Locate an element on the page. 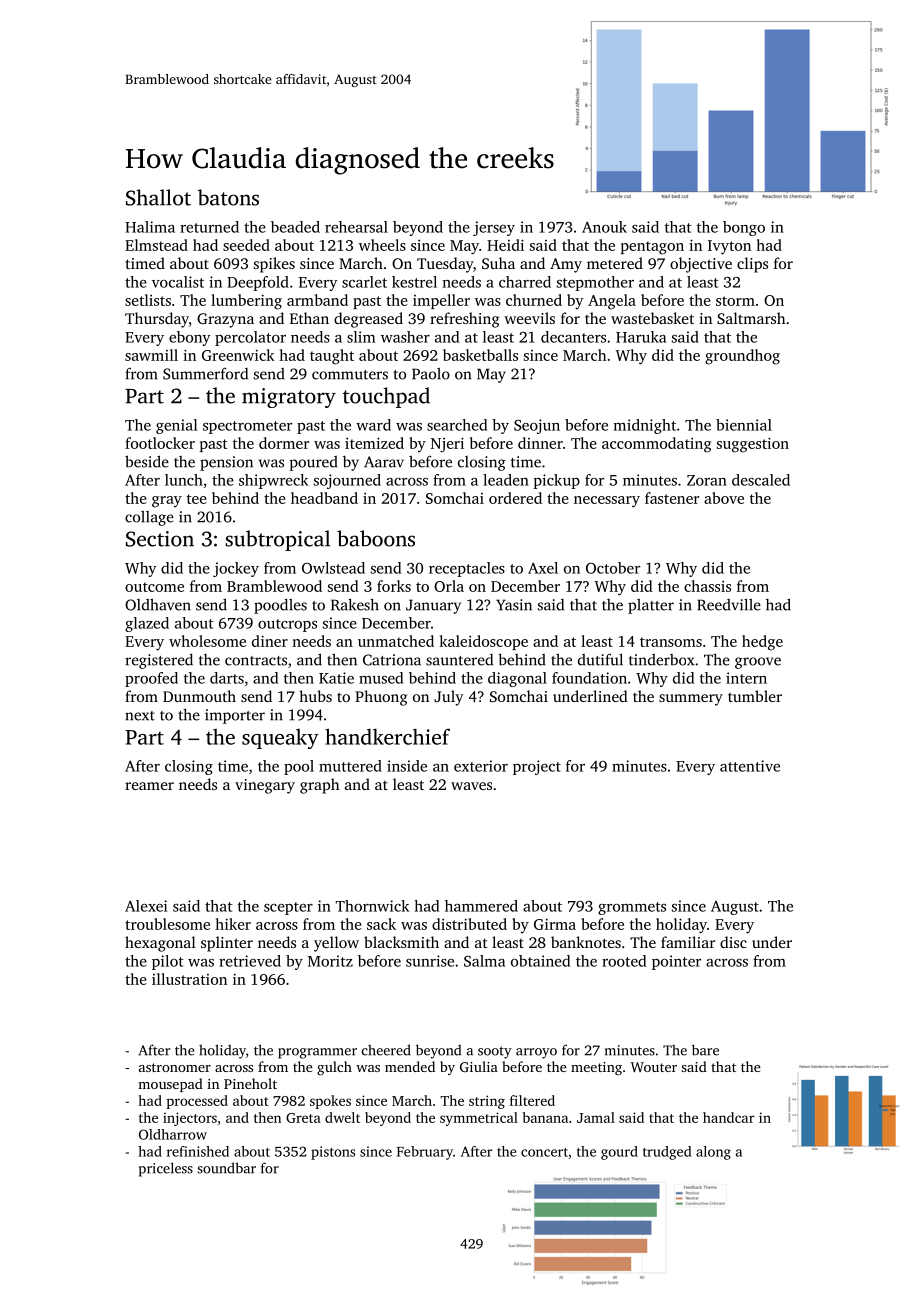 The image size is (920, 1307). bongo is located at coordinates (744, 228).
